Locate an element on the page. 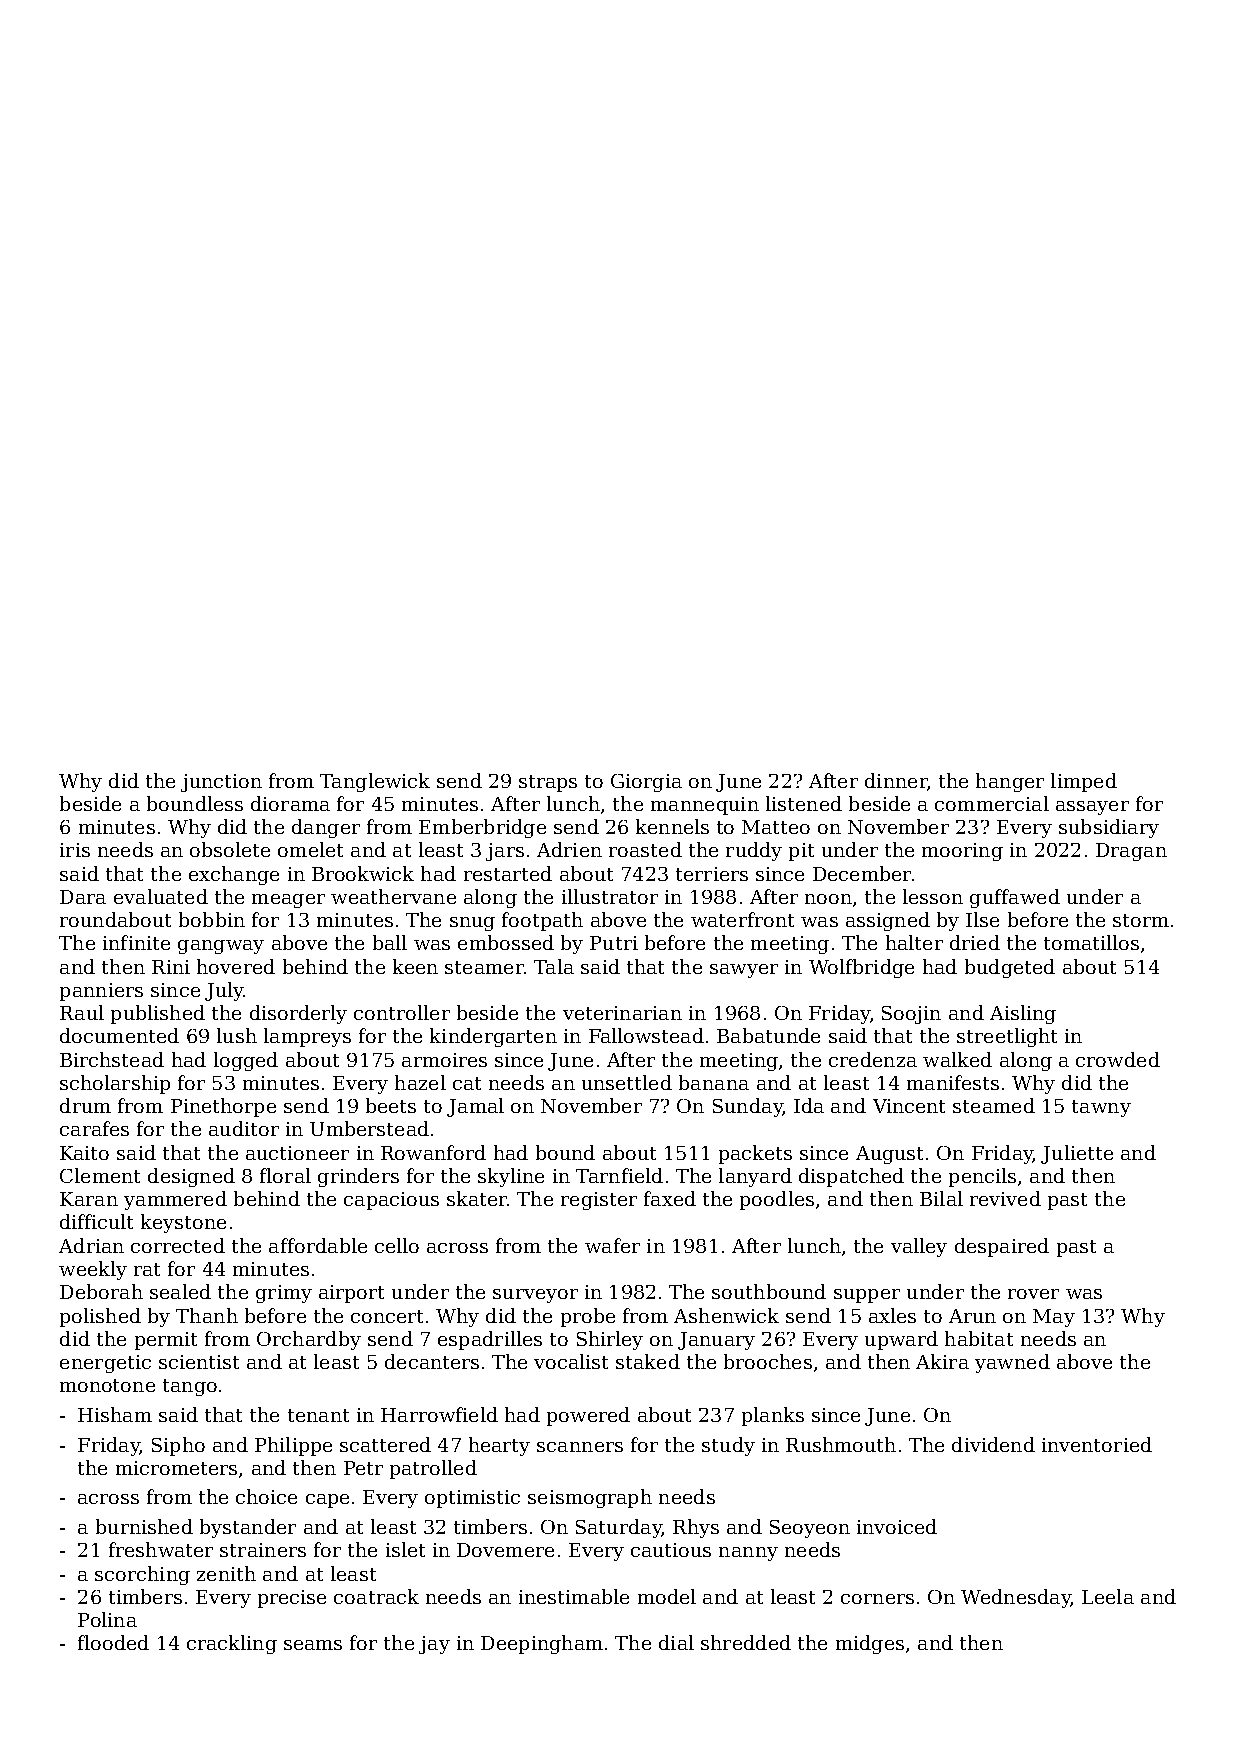 This image has height=1749, width=1236. Dragan is located at coordinates (1131, 852).
